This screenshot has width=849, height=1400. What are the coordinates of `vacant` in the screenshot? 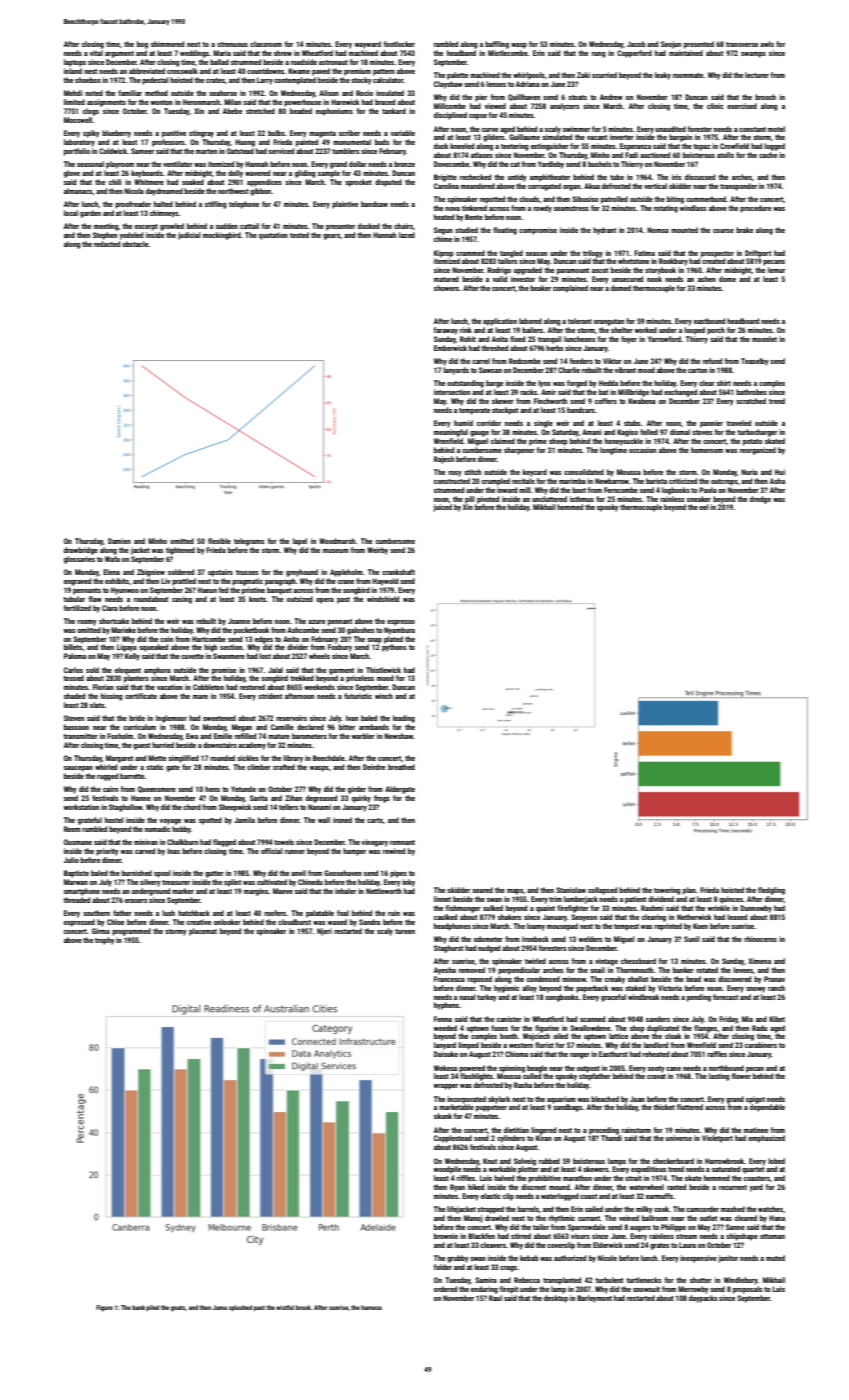 It's located at (597, 137).
